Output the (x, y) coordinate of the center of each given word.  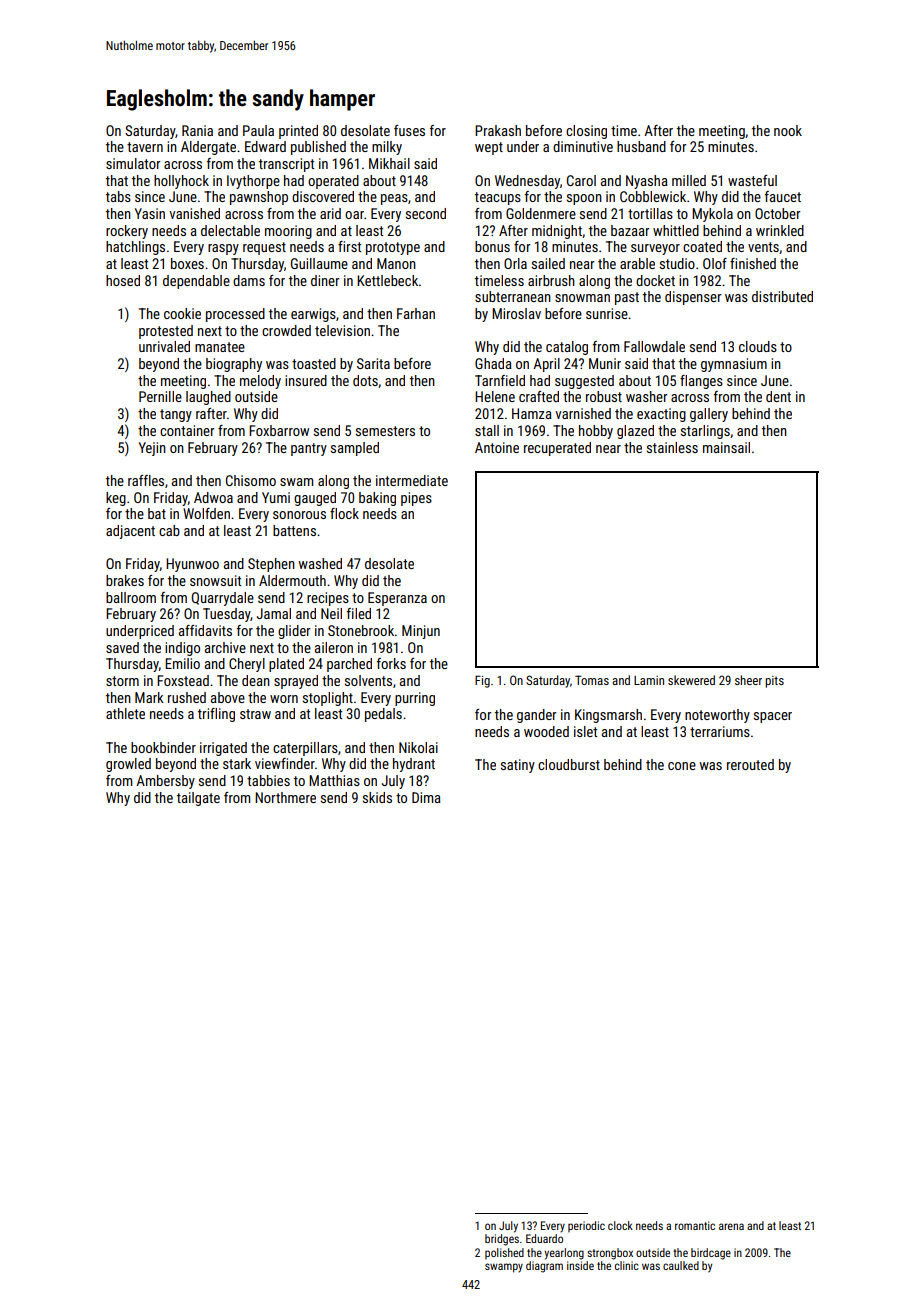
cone (682, 766)
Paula (258, 130)
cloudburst (569, 764)
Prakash (498, 130)
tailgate (198, 799)
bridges (502, 1240)
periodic (586, 1226)
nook (788, 130)
